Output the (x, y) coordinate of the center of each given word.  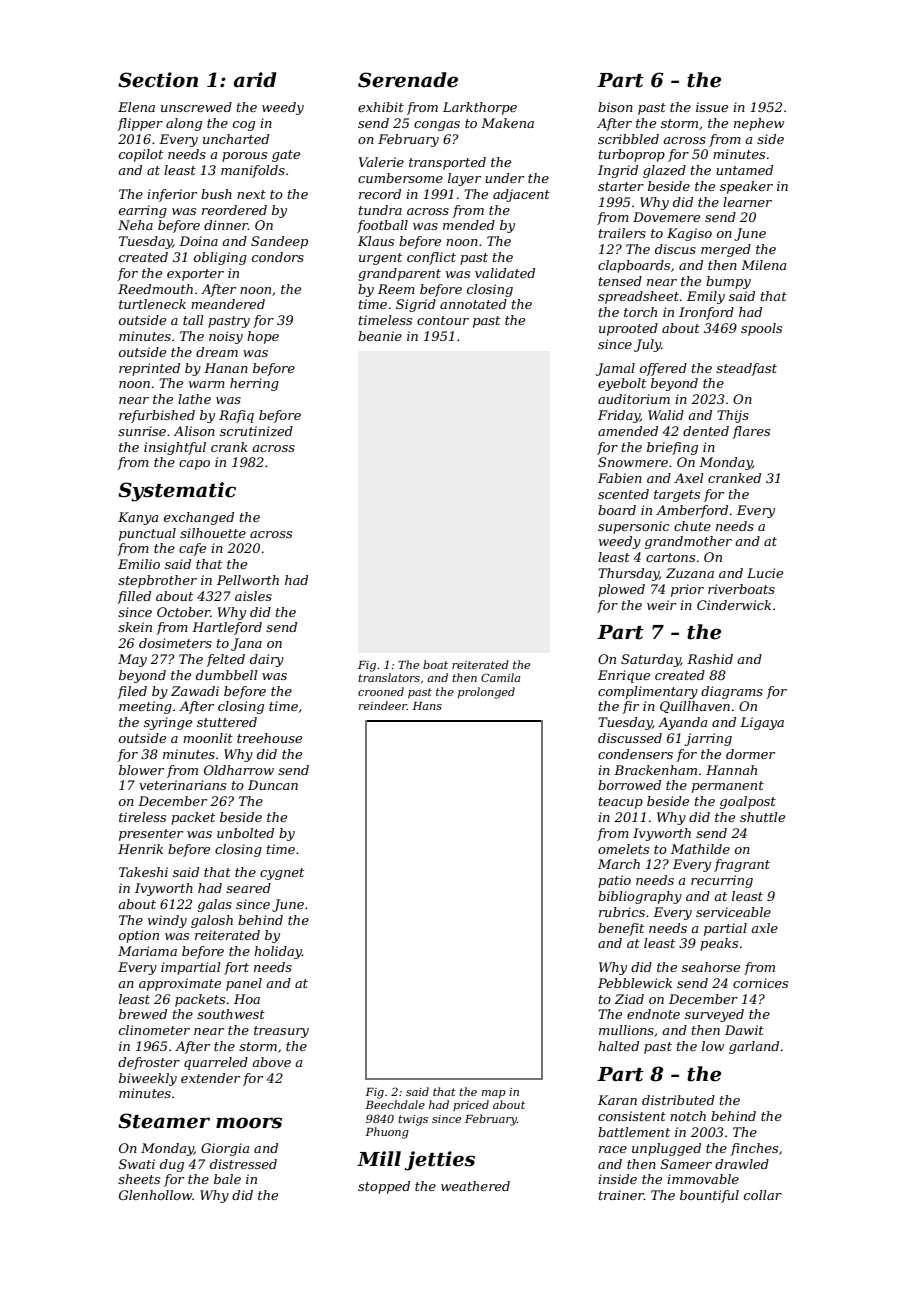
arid (255, 80)
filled (134, 597)
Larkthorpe (480, 108)
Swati (137, 1164)
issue (712, 107)
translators (389, 677)
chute (692, 526)
